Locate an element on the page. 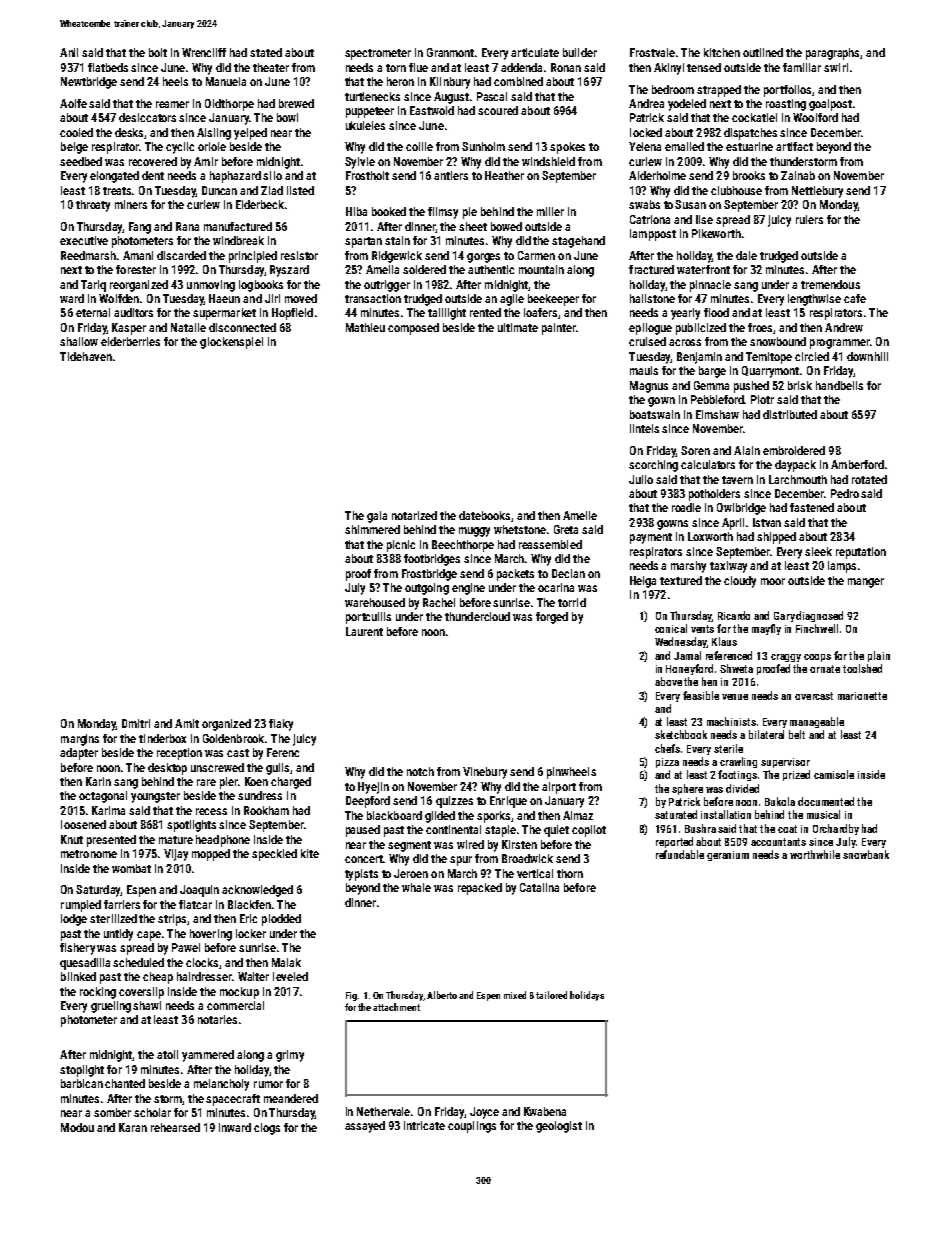 The width and height of the image is (952, 1233). dale is located at coordinates (746, 255).
